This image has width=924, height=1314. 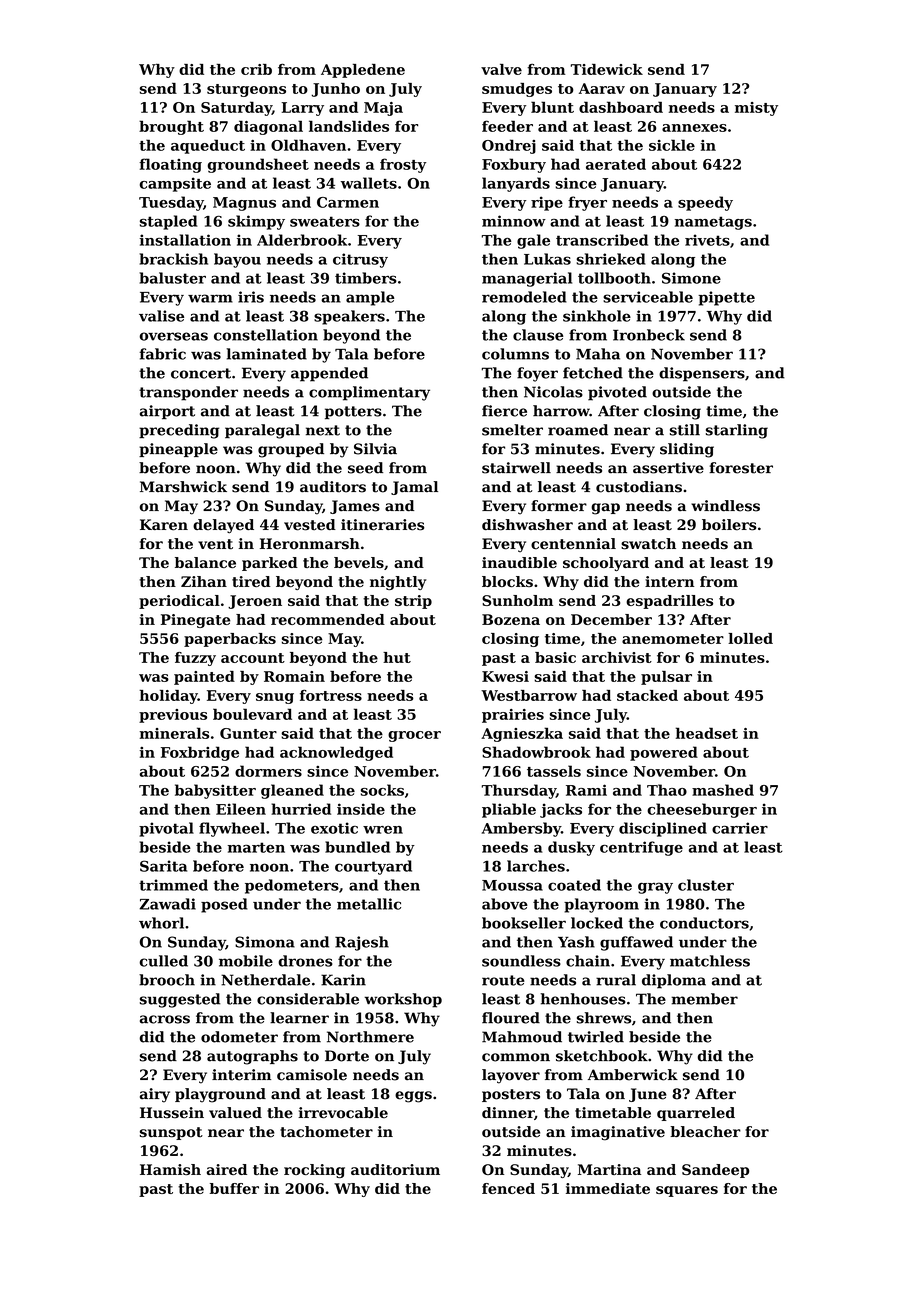 What do you see at coordinates (234, 1188) in the image?
I see `buffer` at bounding box center [234, 1188].
